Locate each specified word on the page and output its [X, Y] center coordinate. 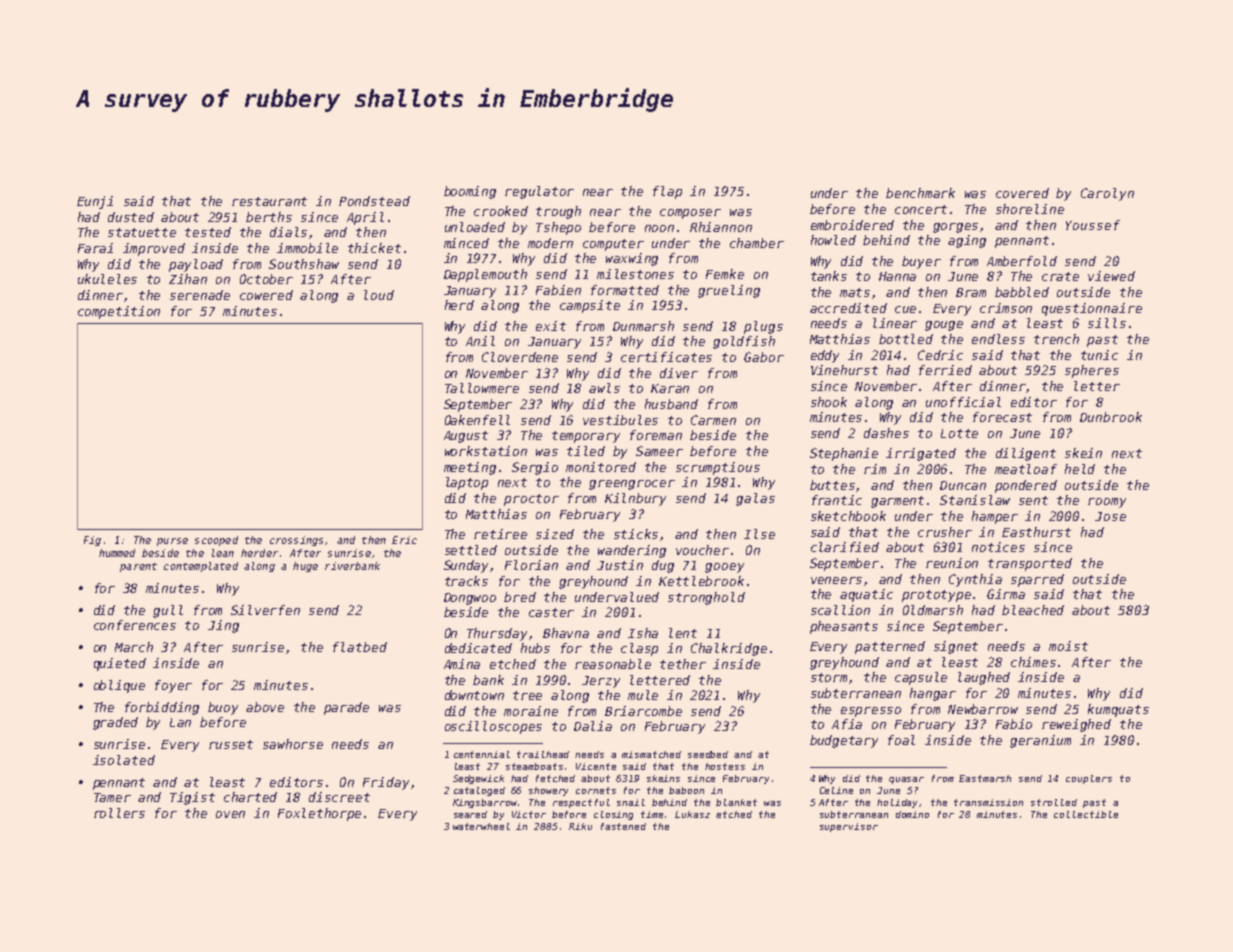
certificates [666, 357]
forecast [1002, 417]
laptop [467, 483]
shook [829, 402]
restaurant [269, 201]
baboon [686, 790]
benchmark [920, 193]
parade [346, 708]
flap [667, 192]
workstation [486, 451]
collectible [1086, 814]
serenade [200, 295]
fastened [623, 826]
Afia [847, 724]
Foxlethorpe [319, 814]
